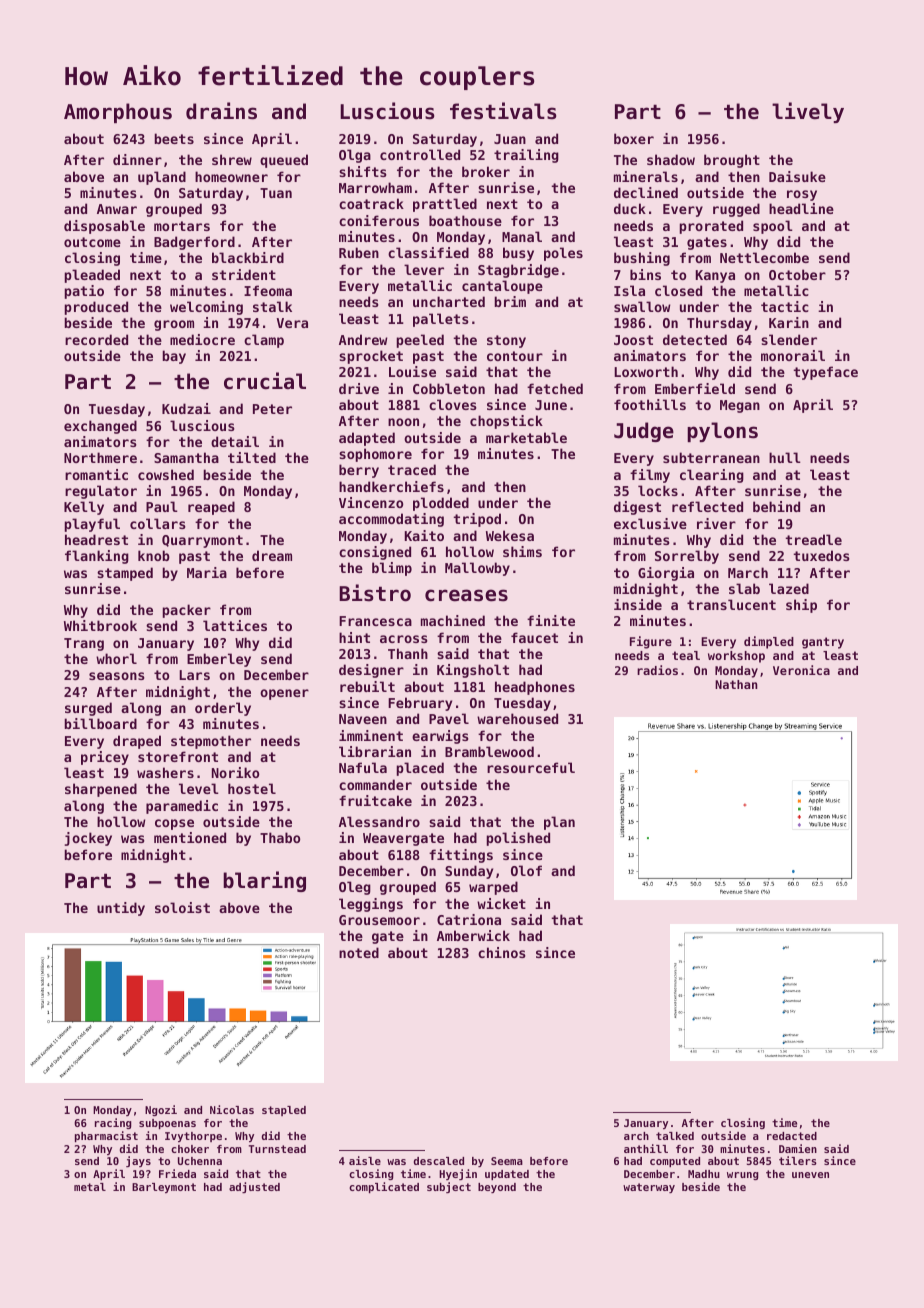 The width and height of the image is (924, 1308). I want to click on Seema, so click(507, 1161).
